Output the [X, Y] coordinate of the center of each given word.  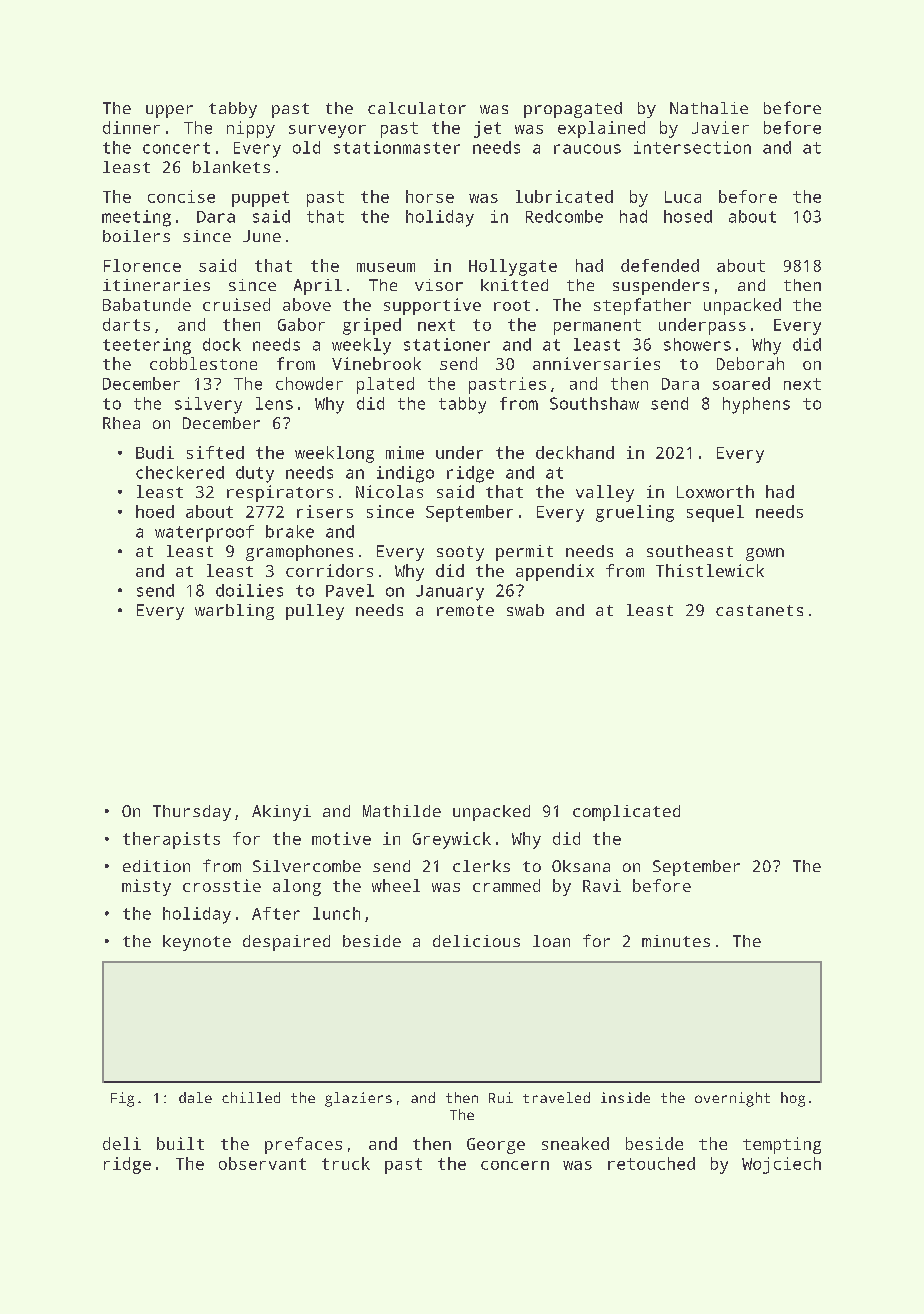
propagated [573, 110]
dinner [131, 127]
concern [515, 1165]
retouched [651, 1163]
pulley [315, 612]
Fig [122, 1099]
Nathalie [709, 108]
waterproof [204, 533]
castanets [759, 610]
